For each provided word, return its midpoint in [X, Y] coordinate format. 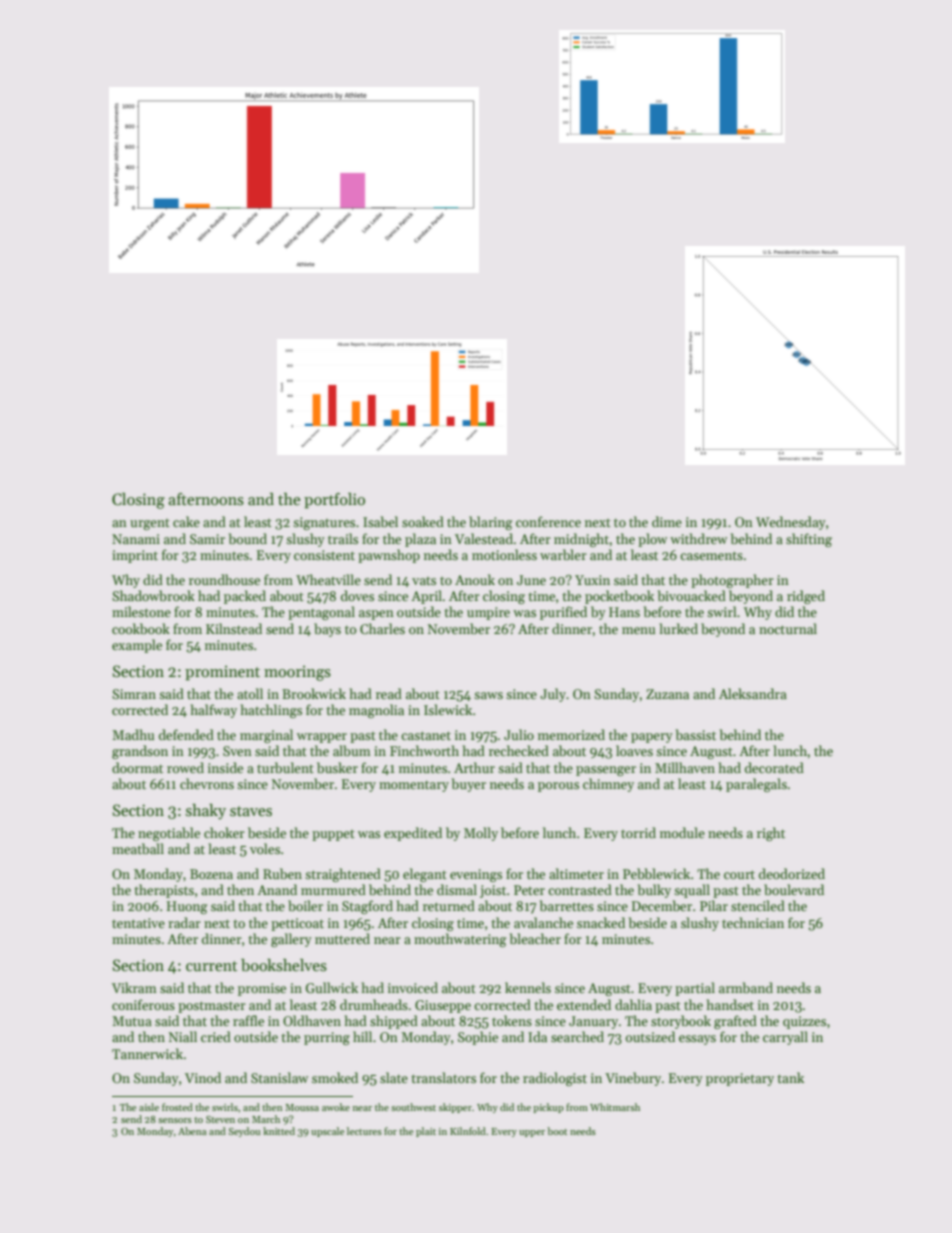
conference [548, 521]
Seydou [244, 1132]
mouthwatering [460, 940]
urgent [150, 524]
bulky [654, 891]
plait [426, 1132]
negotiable [169, 834]
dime [667, 521]
